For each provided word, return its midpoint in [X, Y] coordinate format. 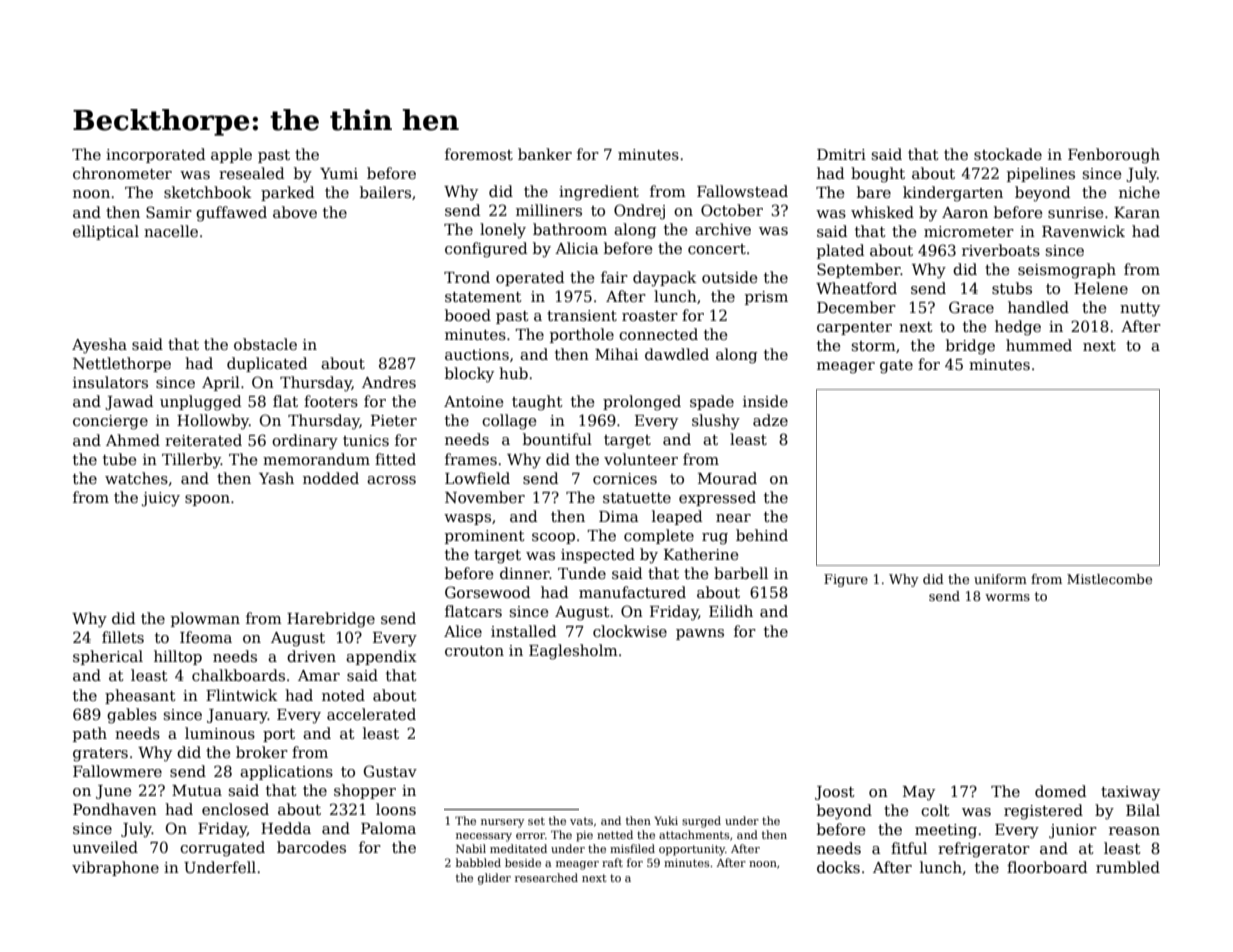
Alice [463, 631]
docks [838, 867]
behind [762, 535]
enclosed [235, 809]
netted [615, 834]
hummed [1039, 345]
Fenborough [1114, 156]
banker [545, 154]
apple [231, 155]
